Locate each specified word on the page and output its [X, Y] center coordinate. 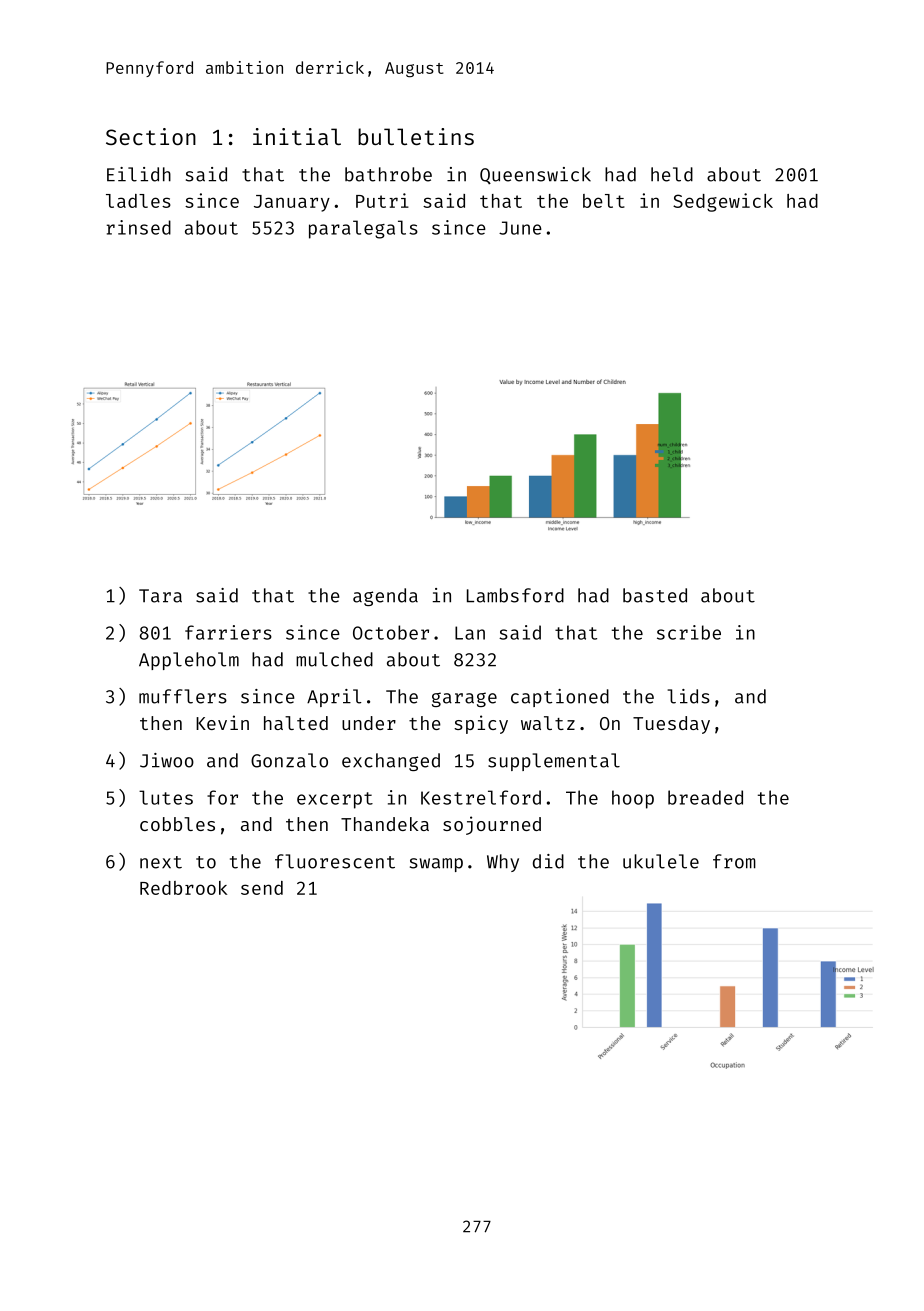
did [548, 861]
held [672, 174]
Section [151, 136]
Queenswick [535, 175]
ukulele [661, 861]
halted [296, 723]
